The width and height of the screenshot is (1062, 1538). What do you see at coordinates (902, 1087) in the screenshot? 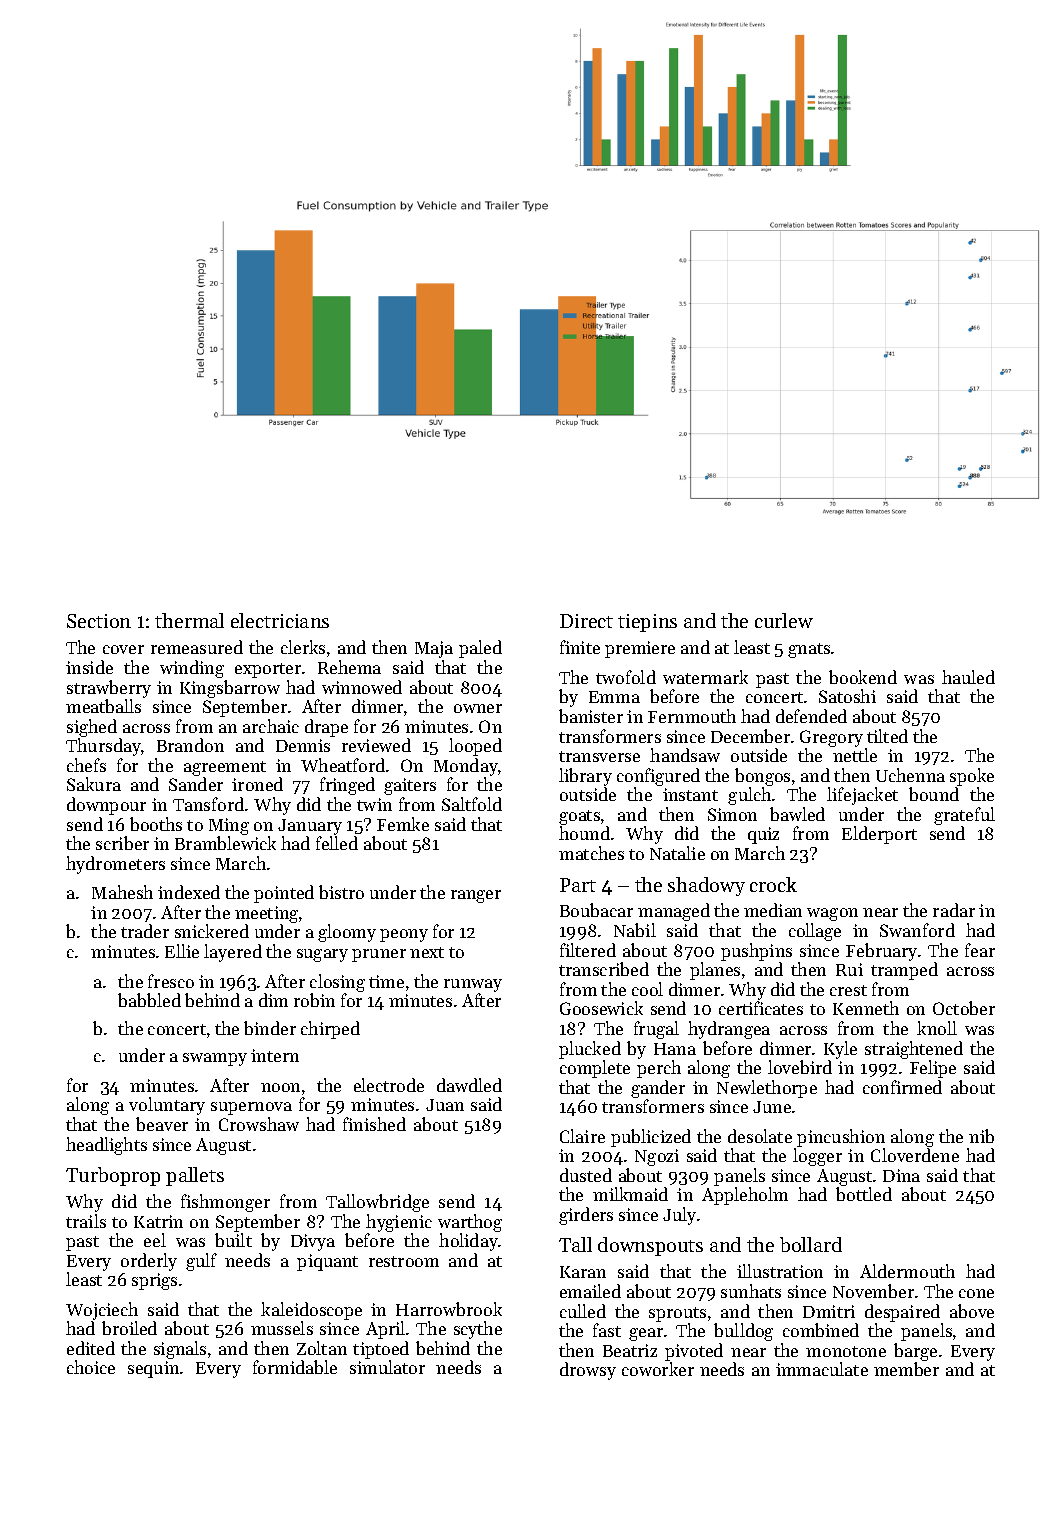
I see `confirmed` at bounding box center [902, 1087].
